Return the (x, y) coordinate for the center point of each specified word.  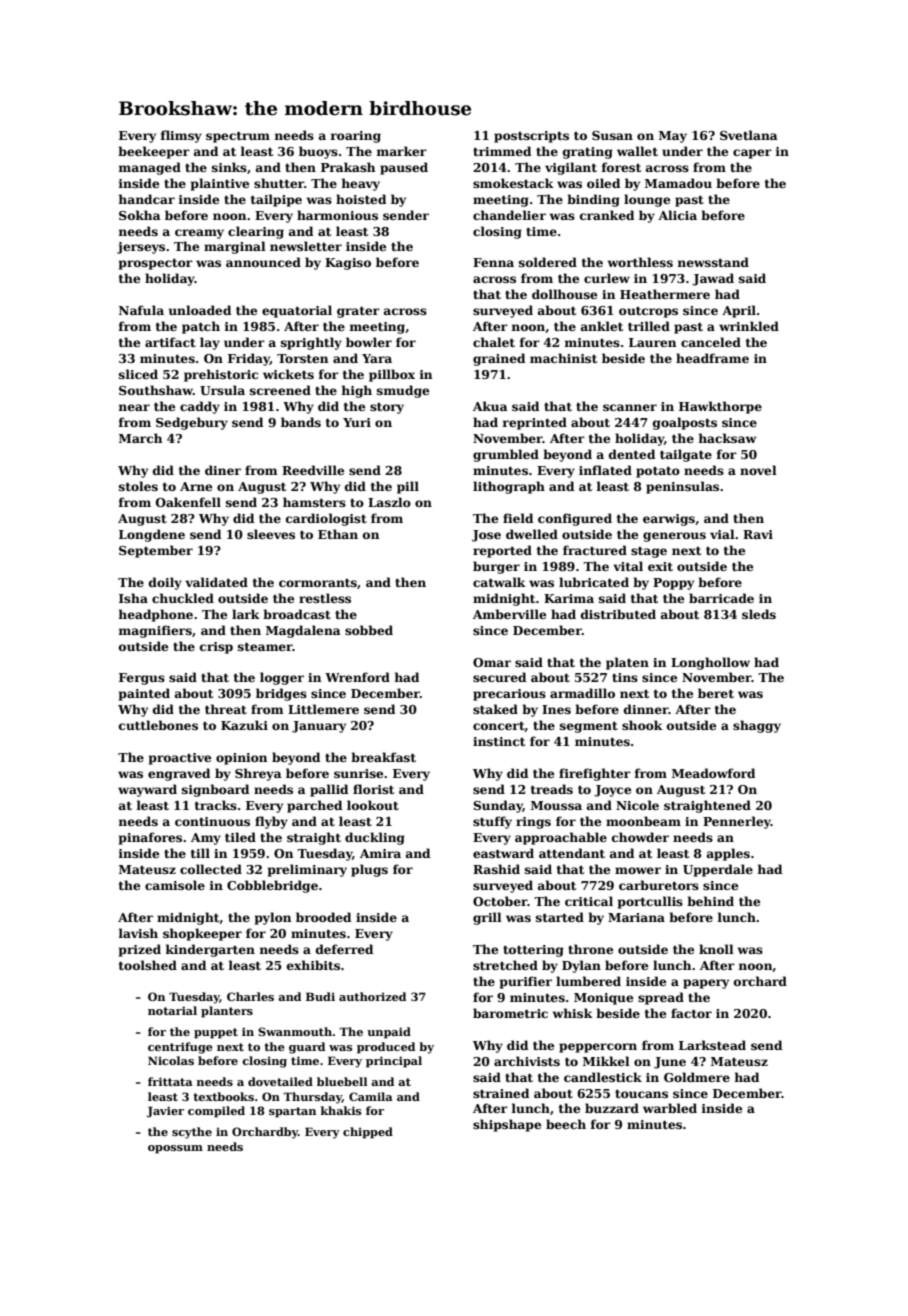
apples (728, 854)
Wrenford (357, 677)
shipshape (507, 1125)
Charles (250, 996)
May (673, 137)
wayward (147, 790)
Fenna (493, 262)
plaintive (220, 184)
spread (661, 998)
